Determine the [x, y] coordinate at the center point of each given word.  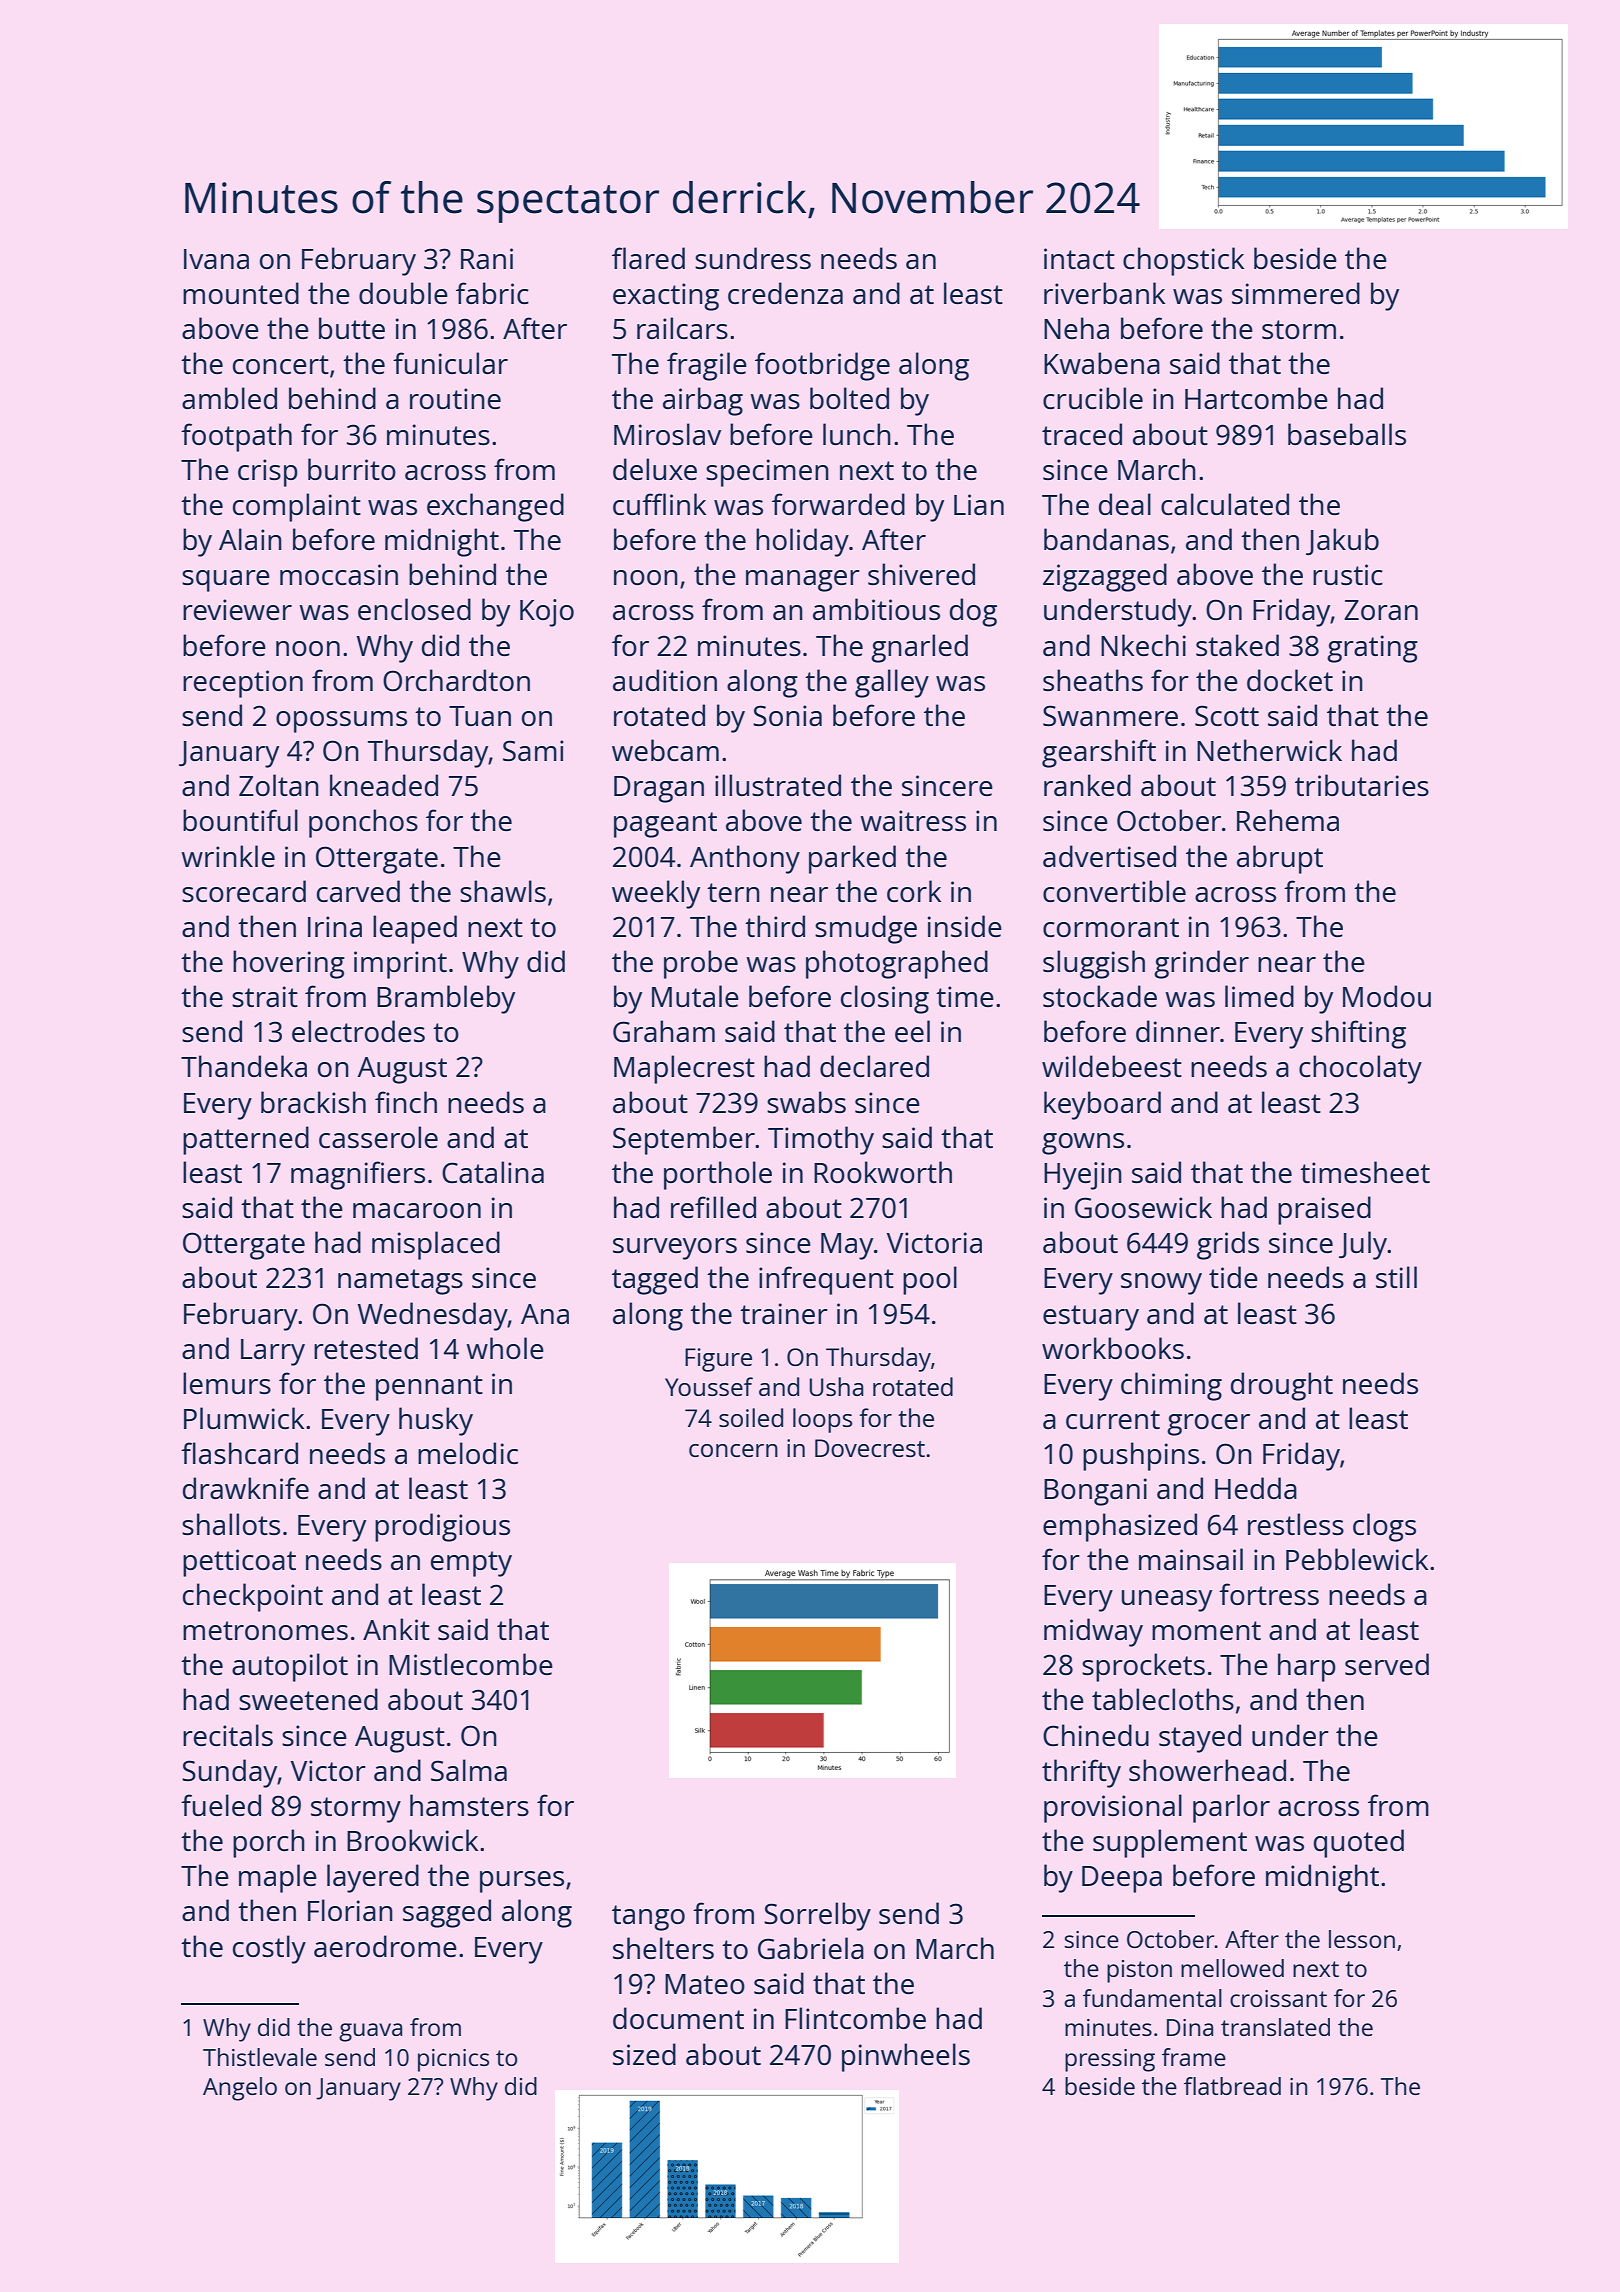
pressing [1110, 2060]
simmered [1296, 293]
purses [522, 1882]
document [678, 2018]
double [403, 293]
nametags [400, 1282]
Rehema [1288, 820]
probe [701, 964]
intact [1079, 258]
